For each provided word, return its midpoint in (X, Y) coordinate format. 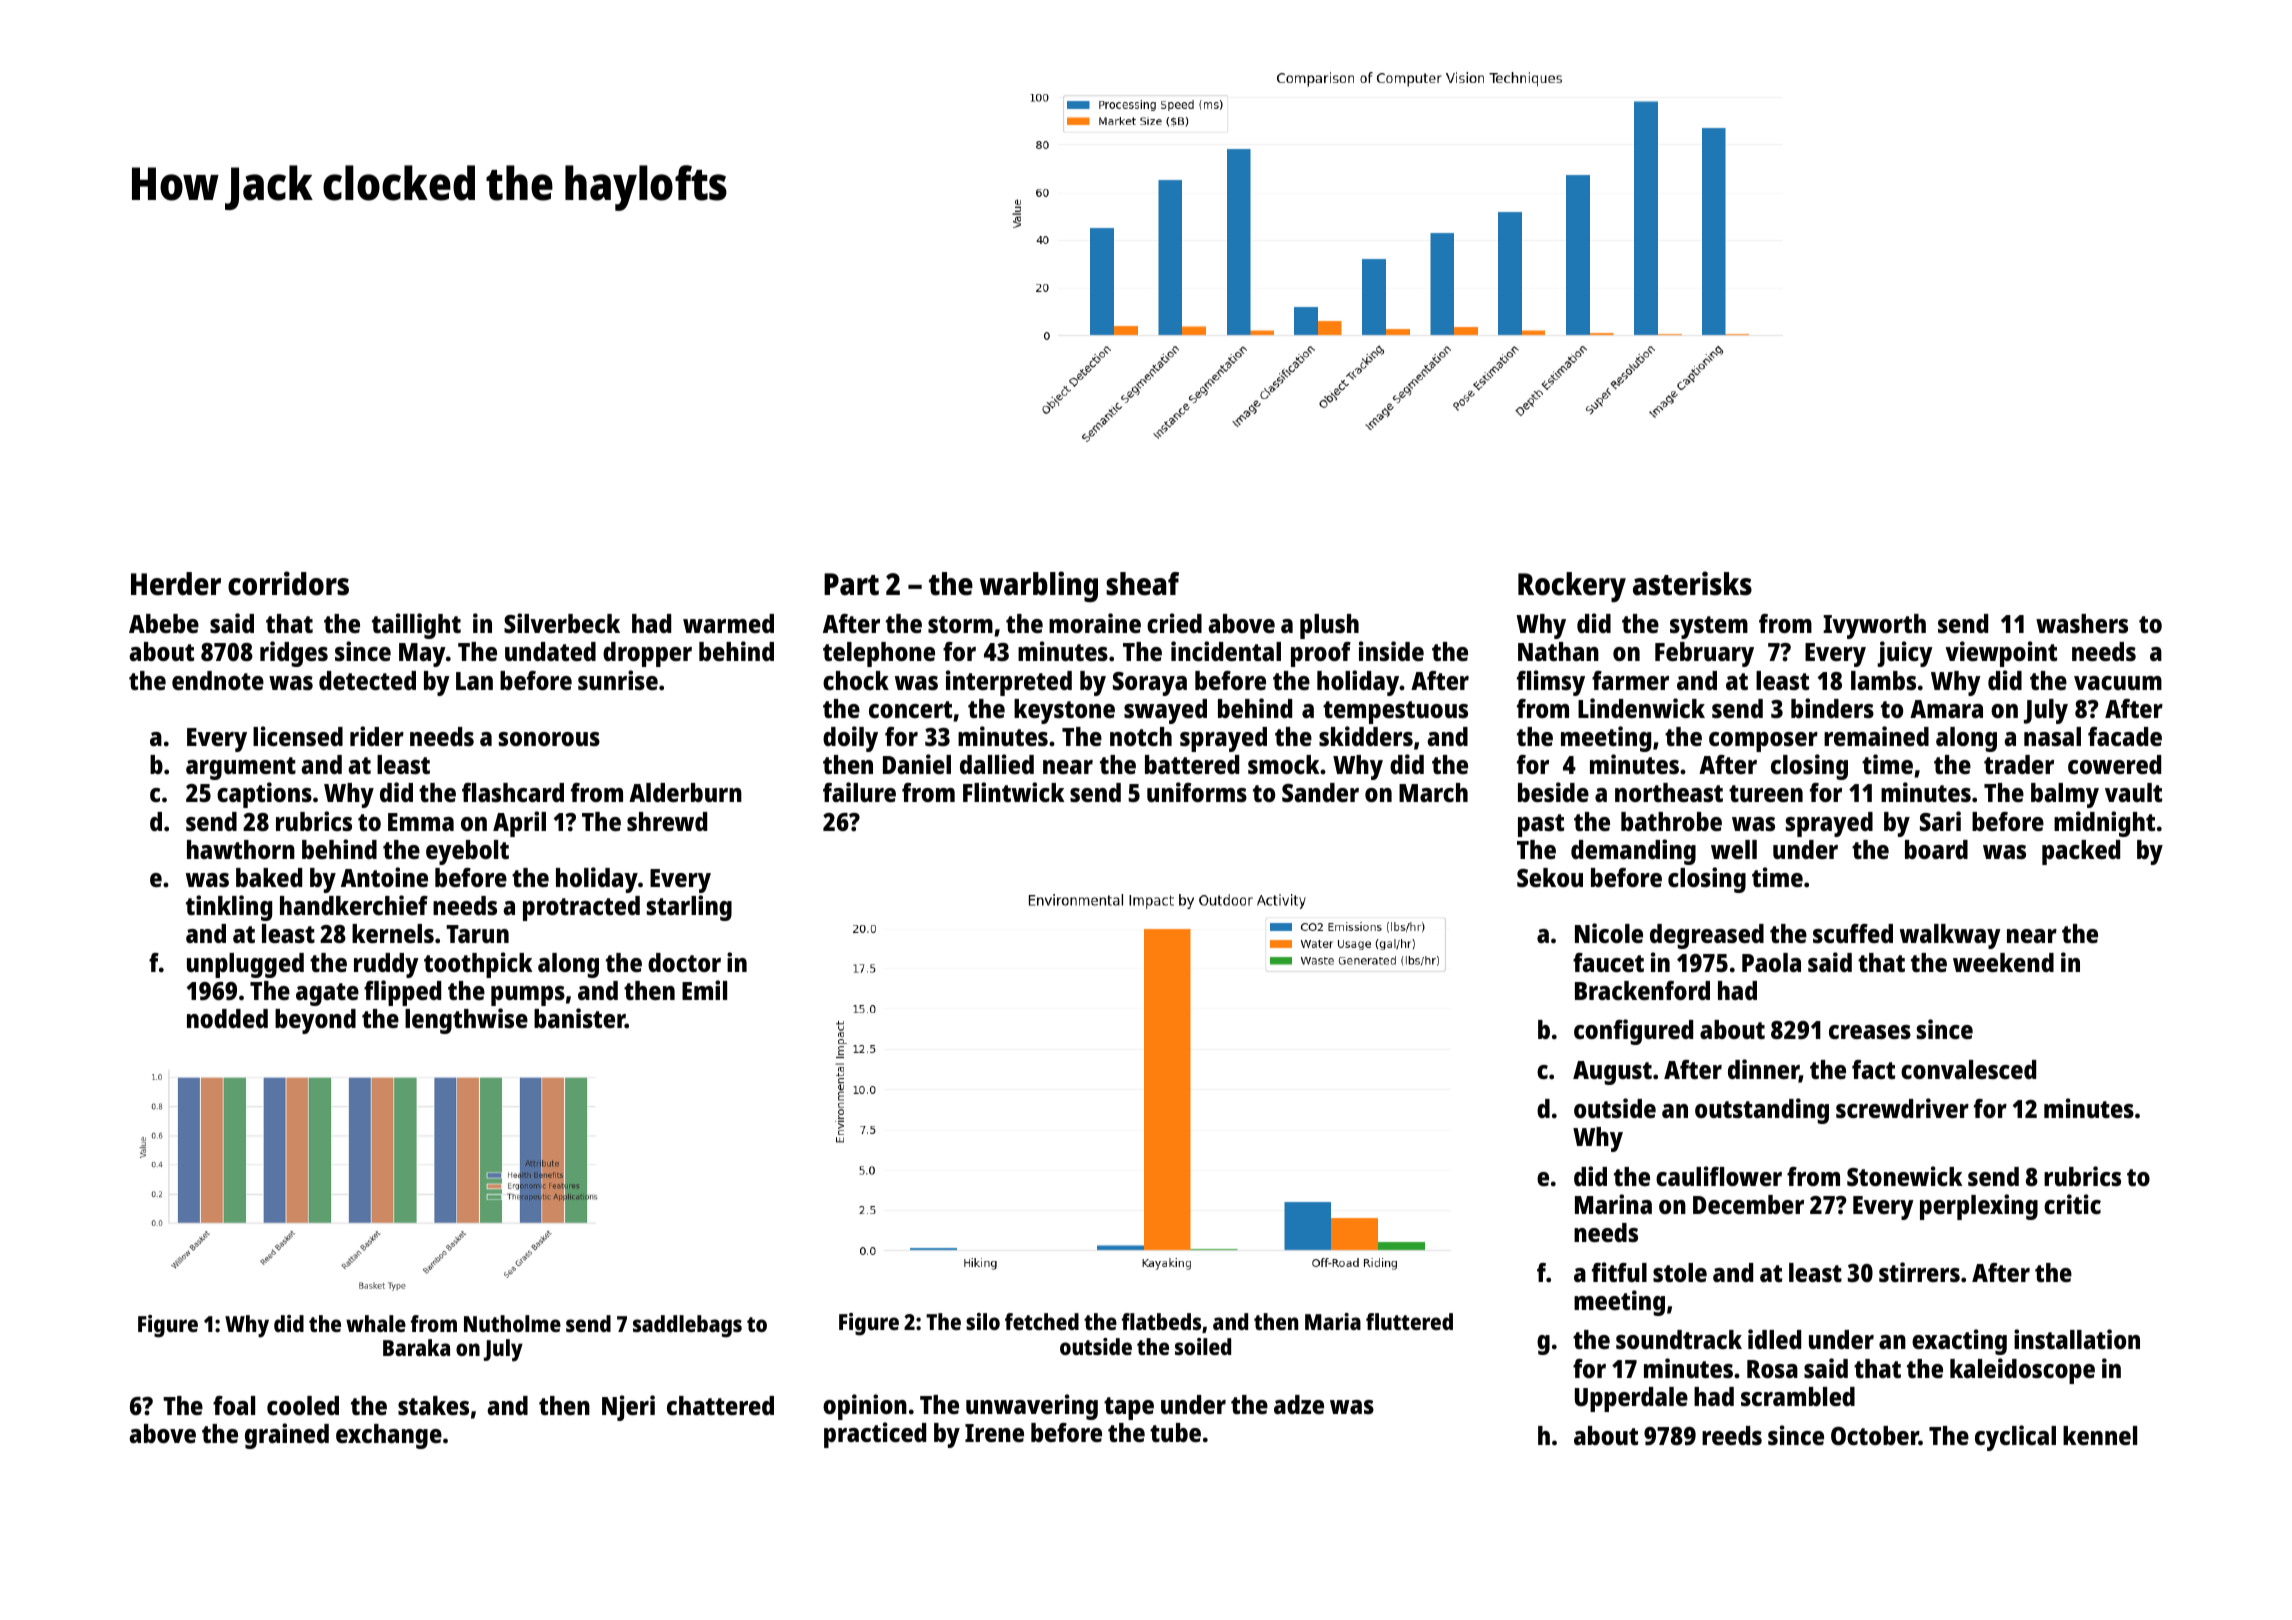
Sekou (1550, 877)
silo (983, 1321)
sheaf (1142, 584)
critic (2072, 1204)
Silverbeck (562, 623)
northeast (1669, 792)
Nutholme (512, 1323)
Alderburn (685, 792)
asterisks (1692, 583)
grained (287, 1436)
